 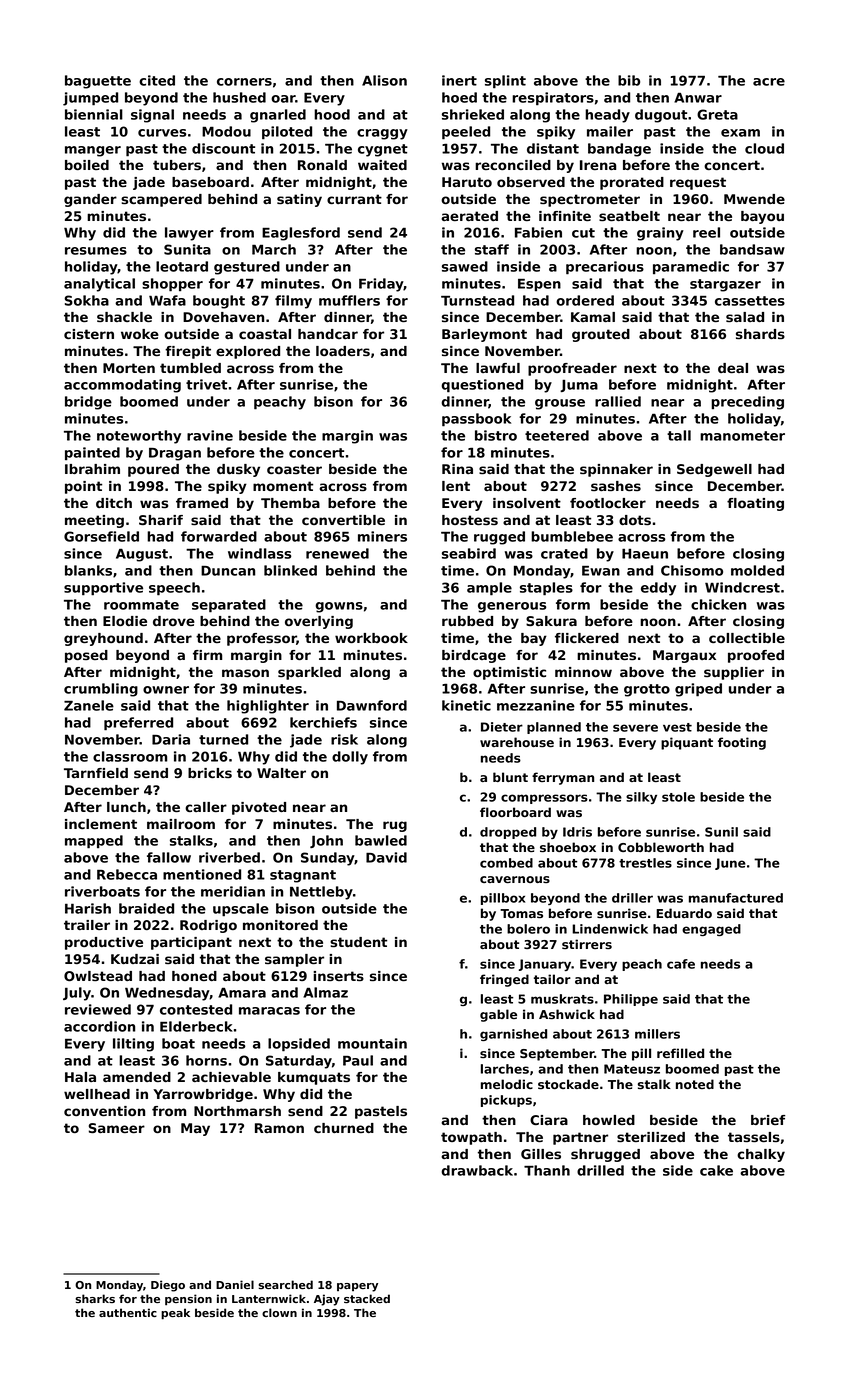 I want to click on owner, so click(x=166, y=690).
